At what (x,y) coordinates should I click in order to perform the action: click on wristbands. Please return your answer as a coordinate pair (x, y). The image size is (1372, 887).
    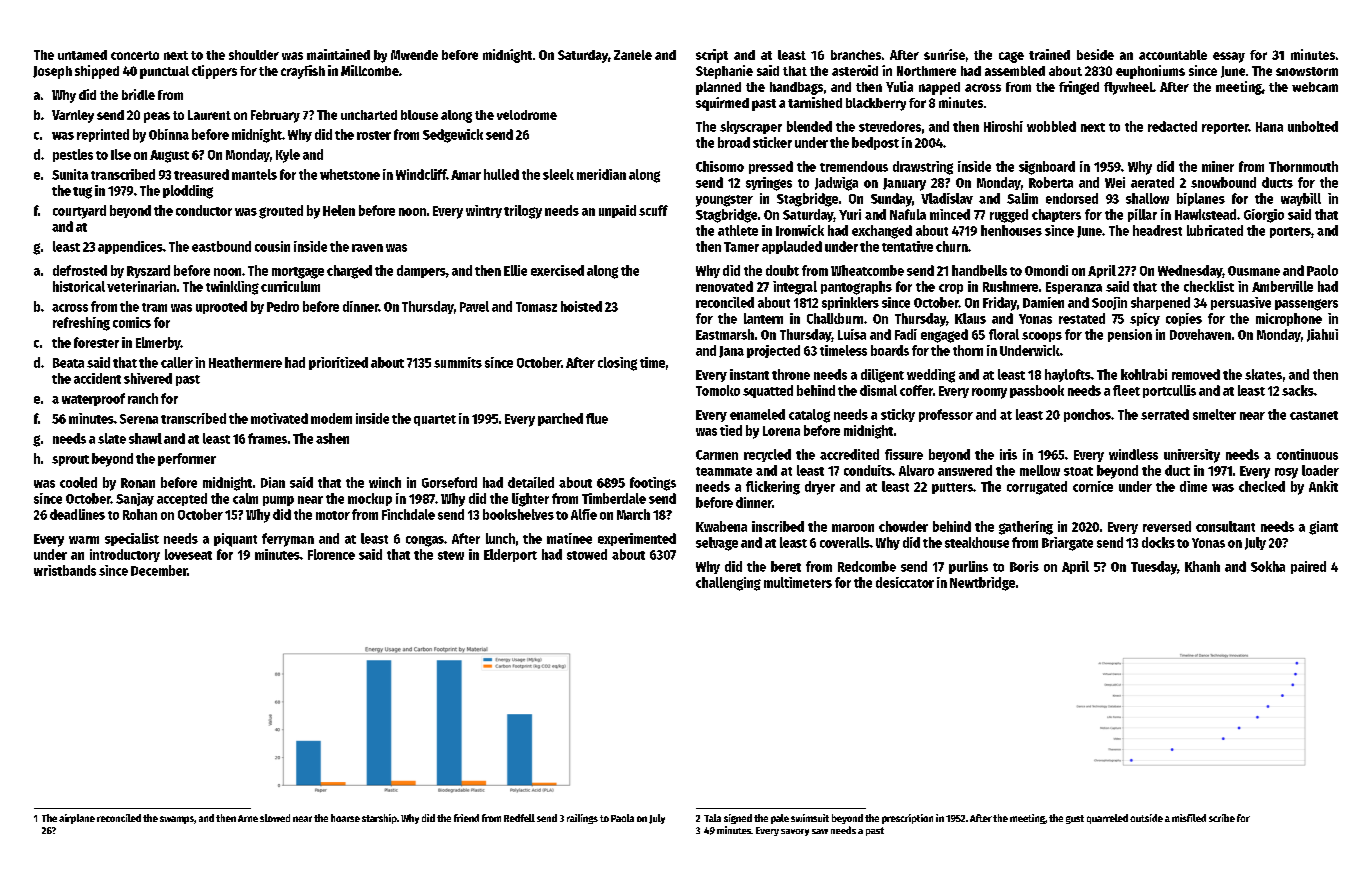
    Looking at the image, I should click on (65, 570).
